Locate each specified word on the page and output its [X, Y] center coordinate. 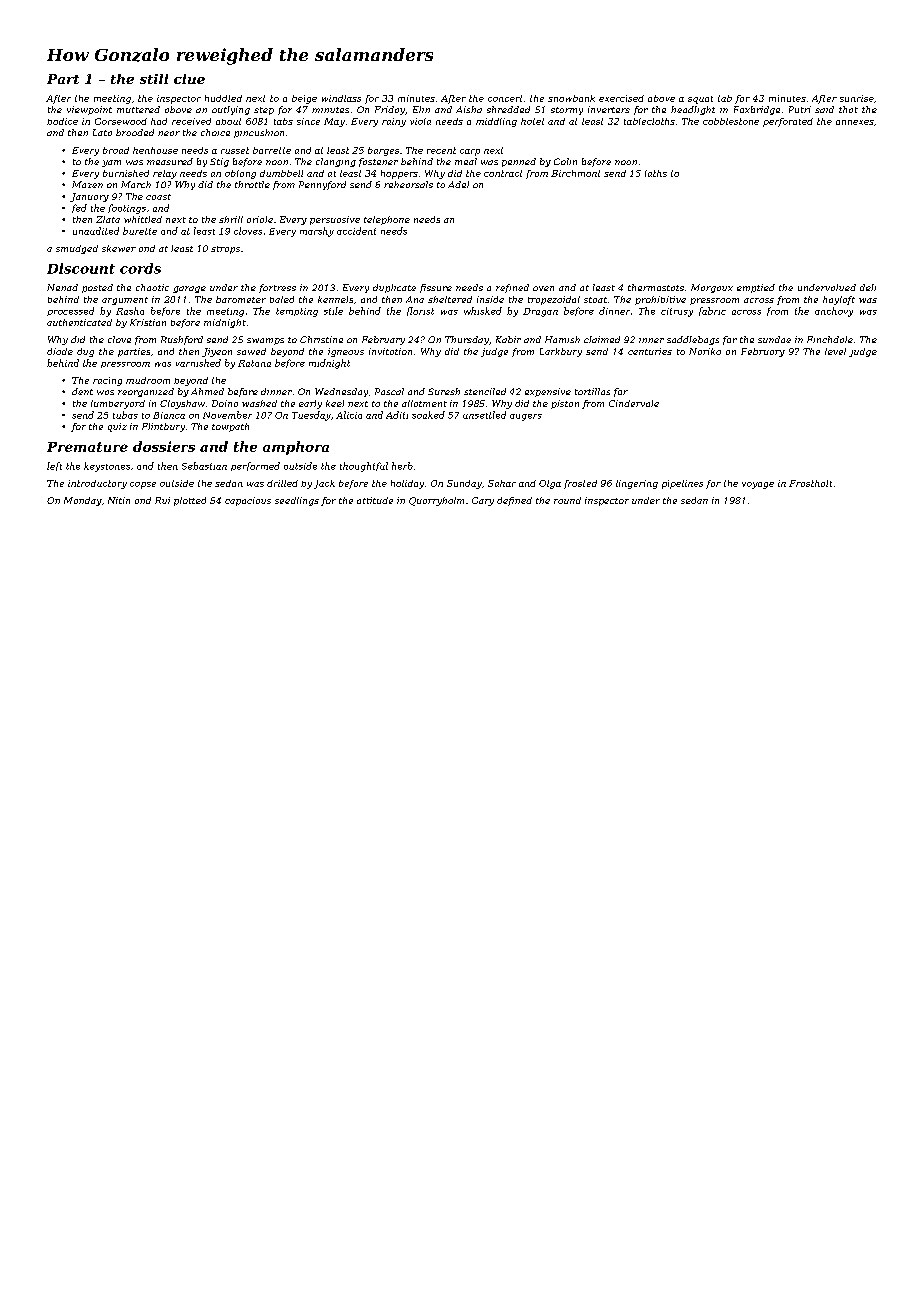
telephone [387, 220]
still [154, 79]
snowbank [571, 98]
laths [656, 173]
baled [282, 299]
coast [158, 197]
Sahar [502, 483]
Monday [83, 501]
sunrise [857, 98]
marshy [317, 232]
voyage [758, 485]
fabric [712, 311]
